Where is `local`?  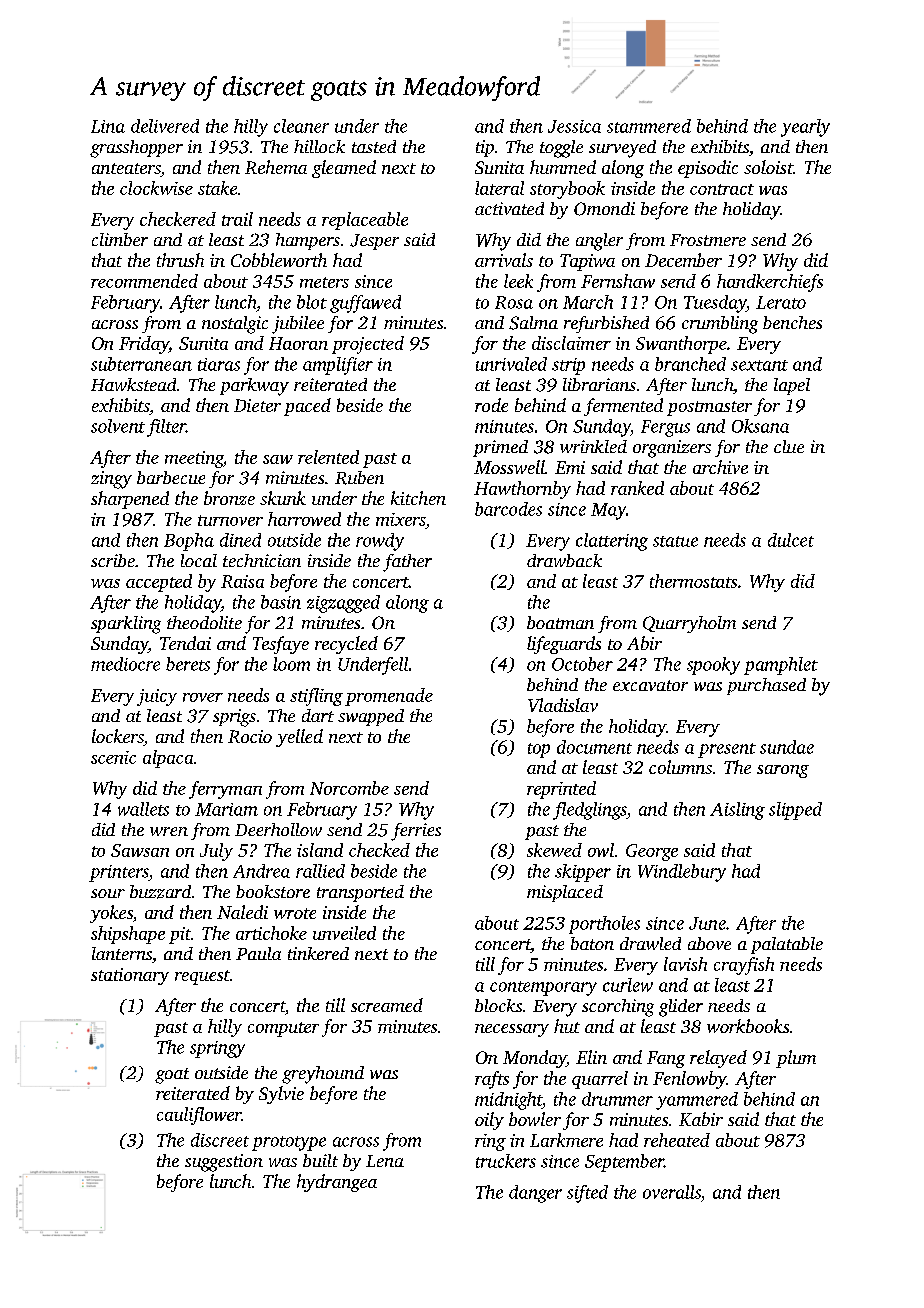 local is located at coordinates (199, 560).
